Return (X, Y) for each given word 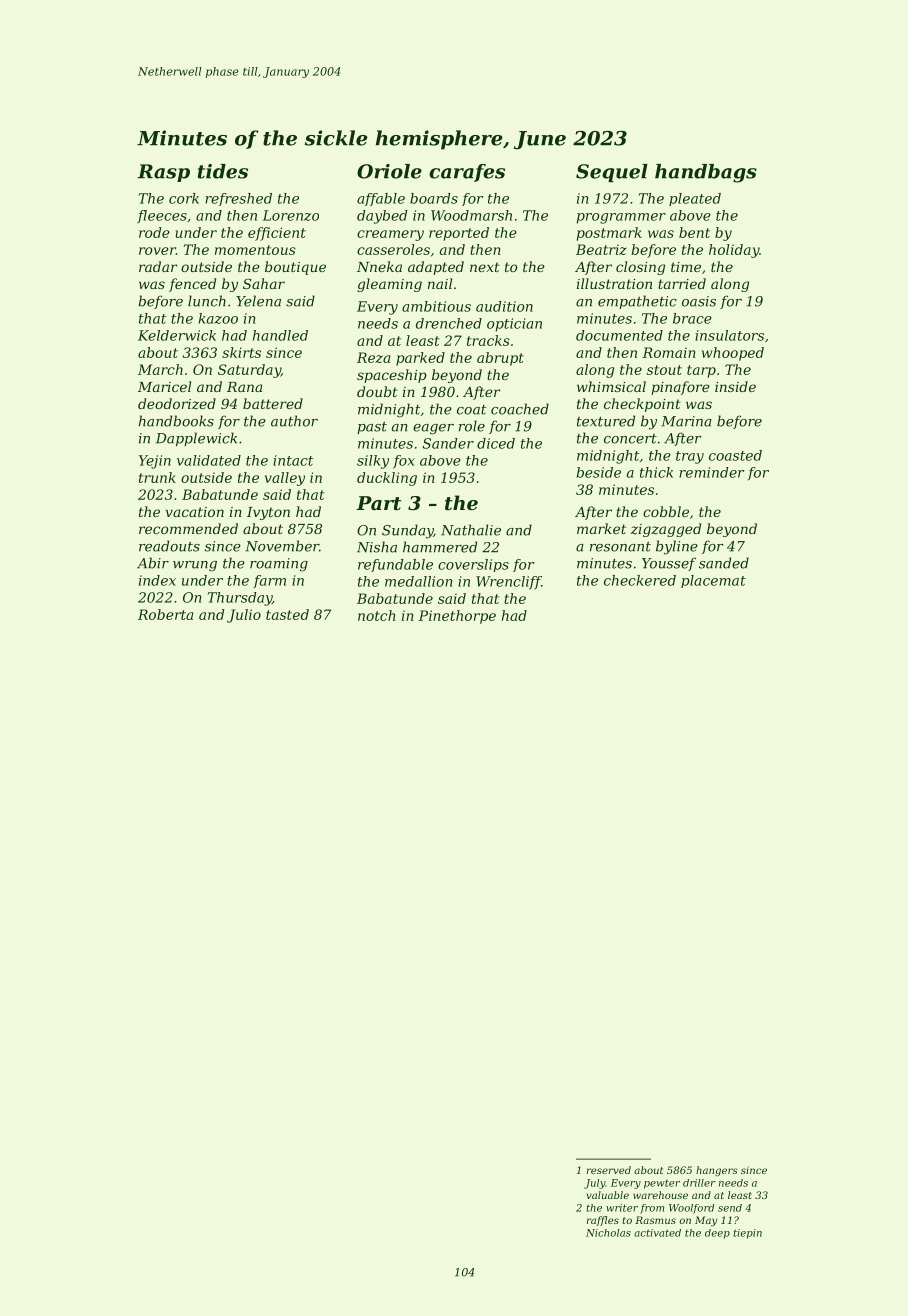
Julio (244, 616)
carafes (467, 173)
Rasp (163, 173)
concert (630, 439)
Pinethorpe (457, 617)
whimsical (611, 386)
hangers (717, 1171)
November (282, 546)
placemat (713, 581)
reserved (609, 1170)
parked (420, 359)
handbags (706, 173)
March (160, 369)
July (594, 1184)
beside (599, 472)
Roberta (165, 614)
